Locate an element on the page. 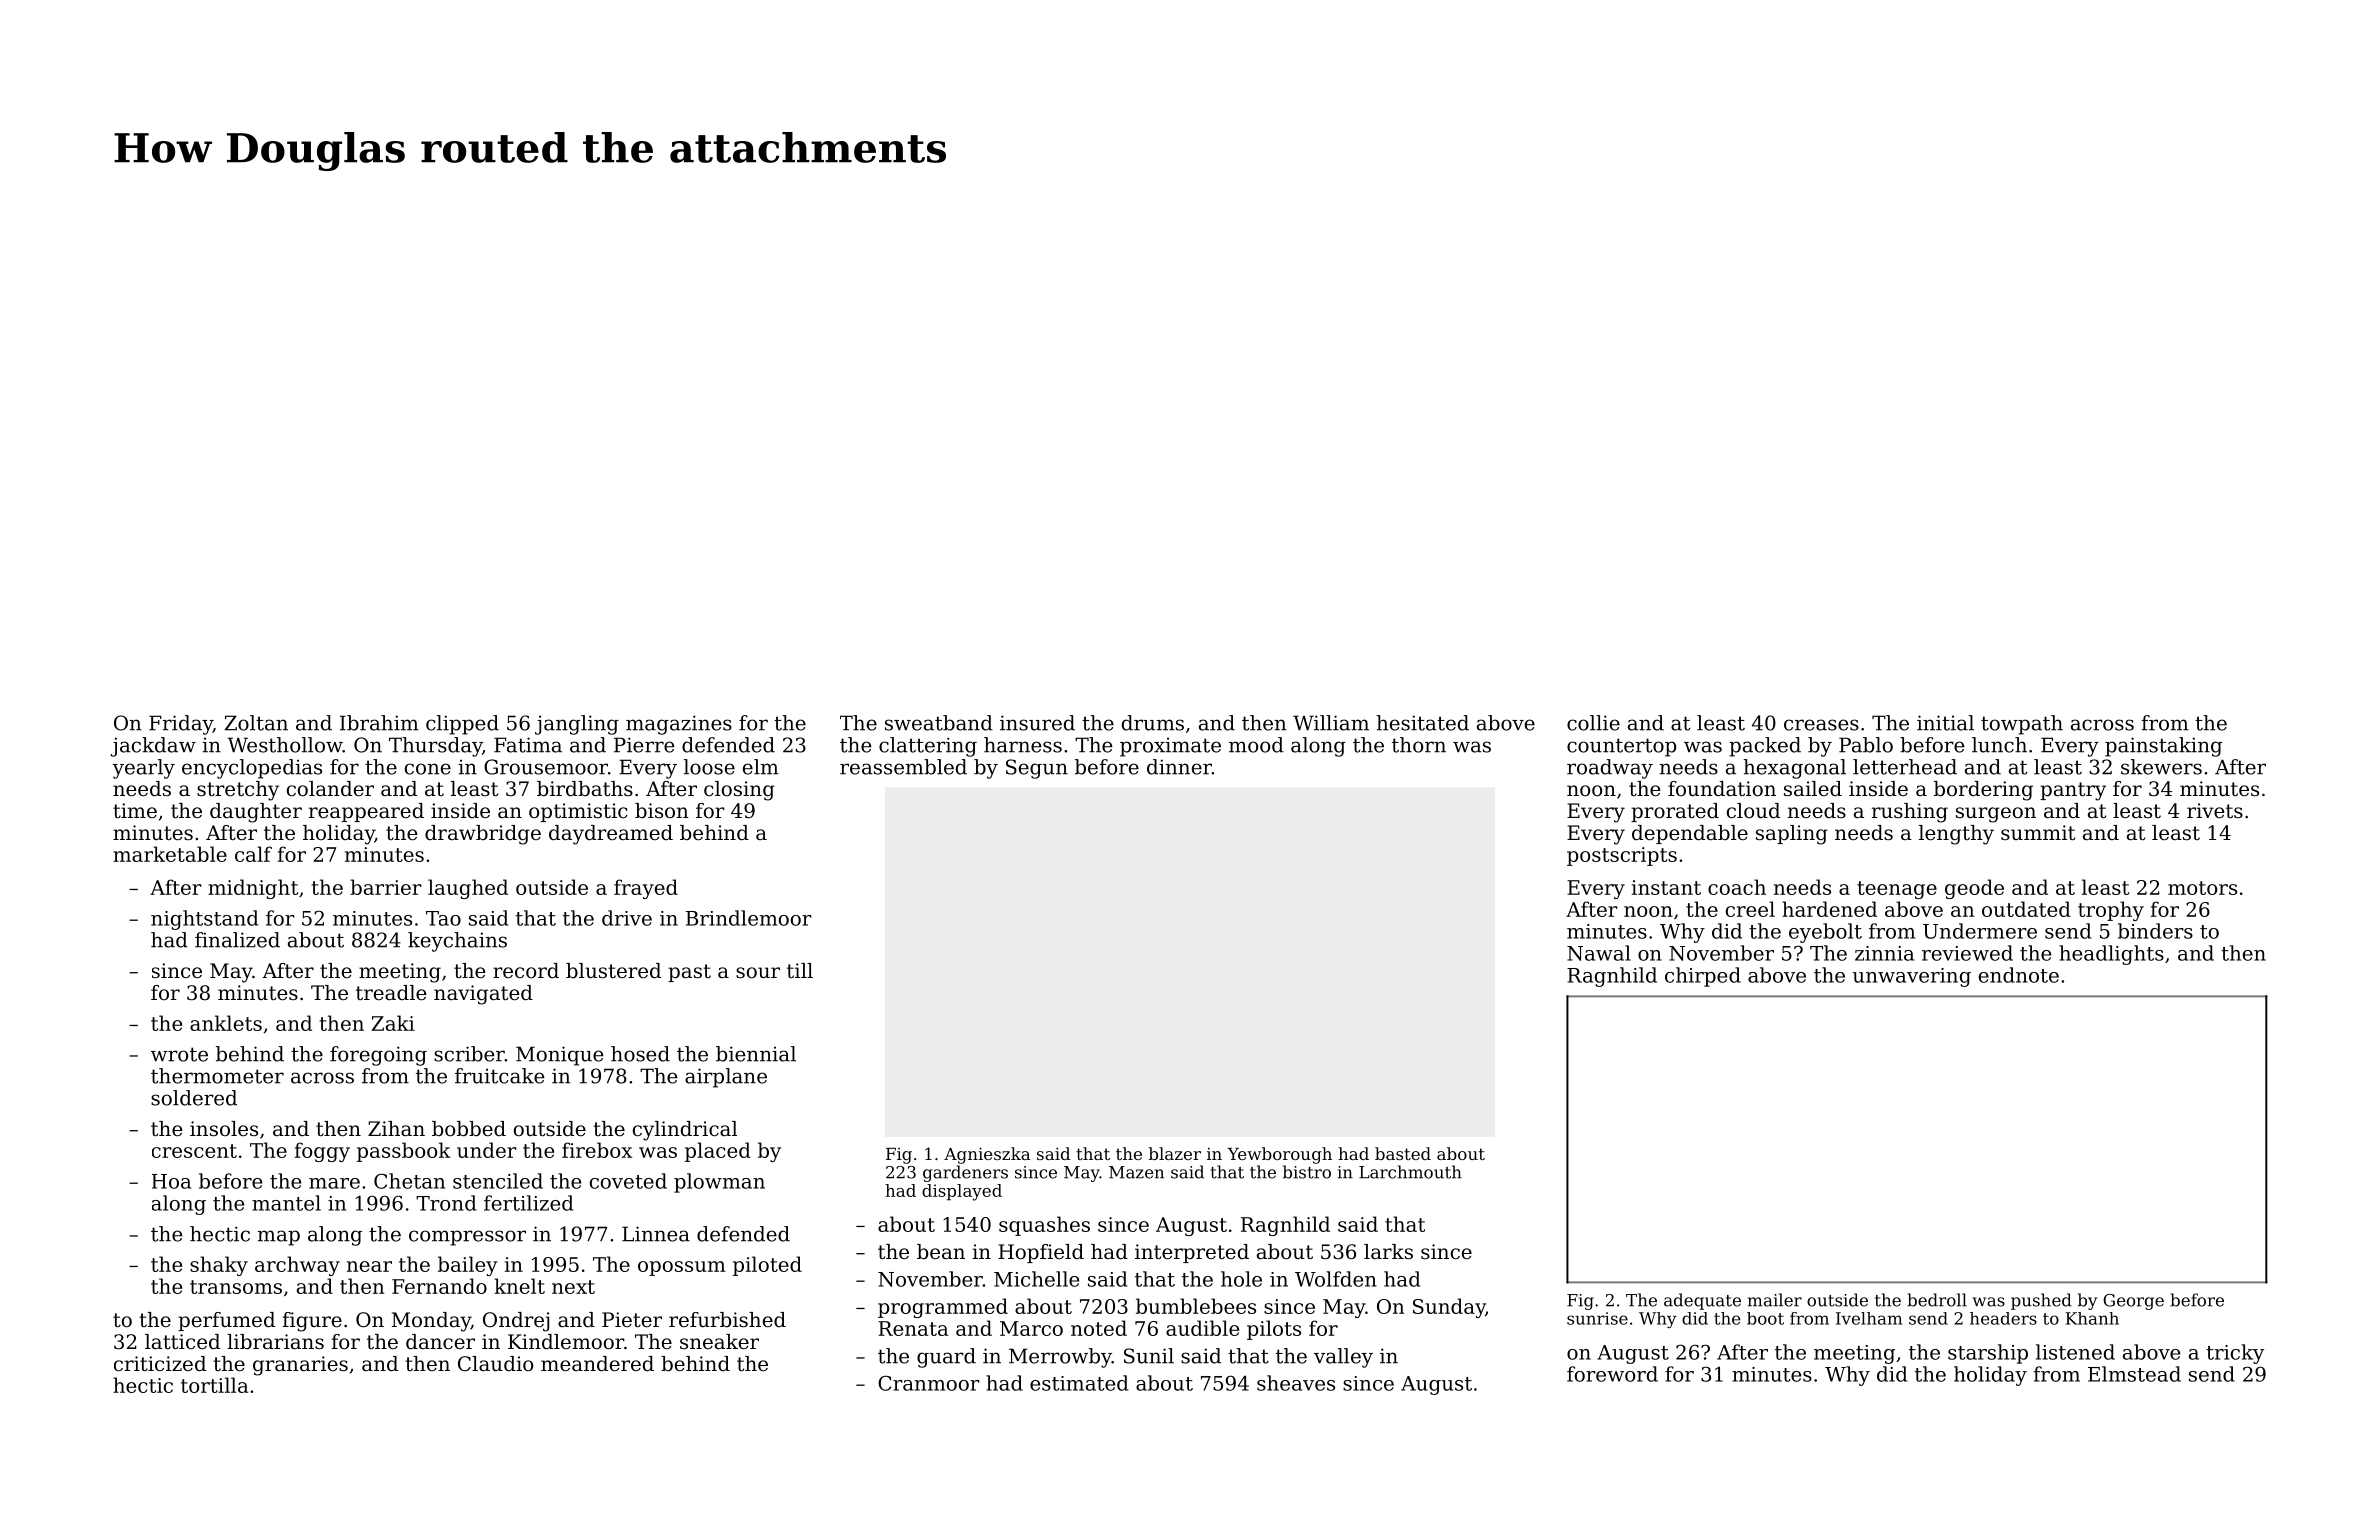  airplane is located at coordinates (726, 1078).
